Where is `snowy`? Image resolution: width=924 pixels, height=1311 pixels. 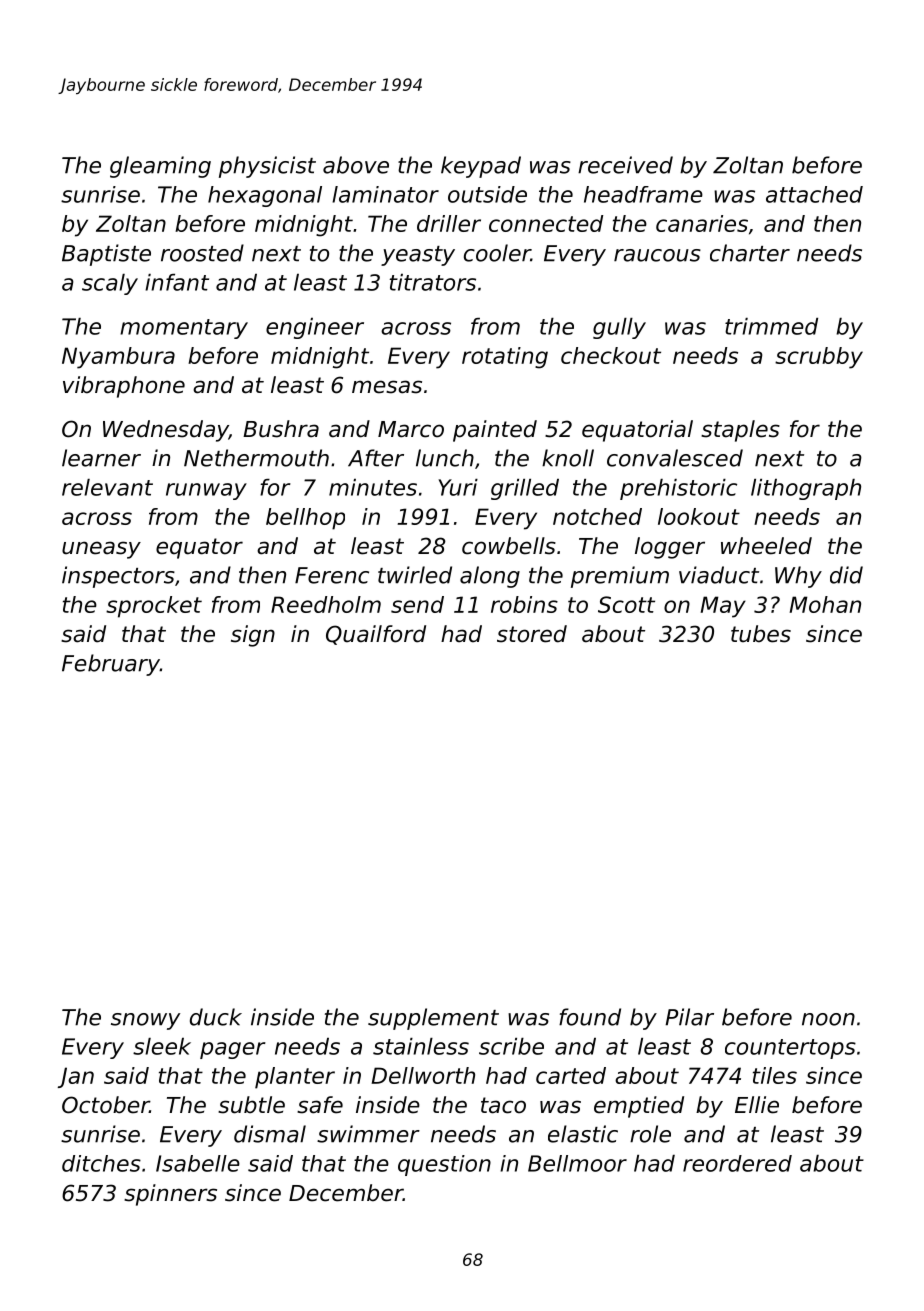
snowy is located at coordinates (145, 1021).
